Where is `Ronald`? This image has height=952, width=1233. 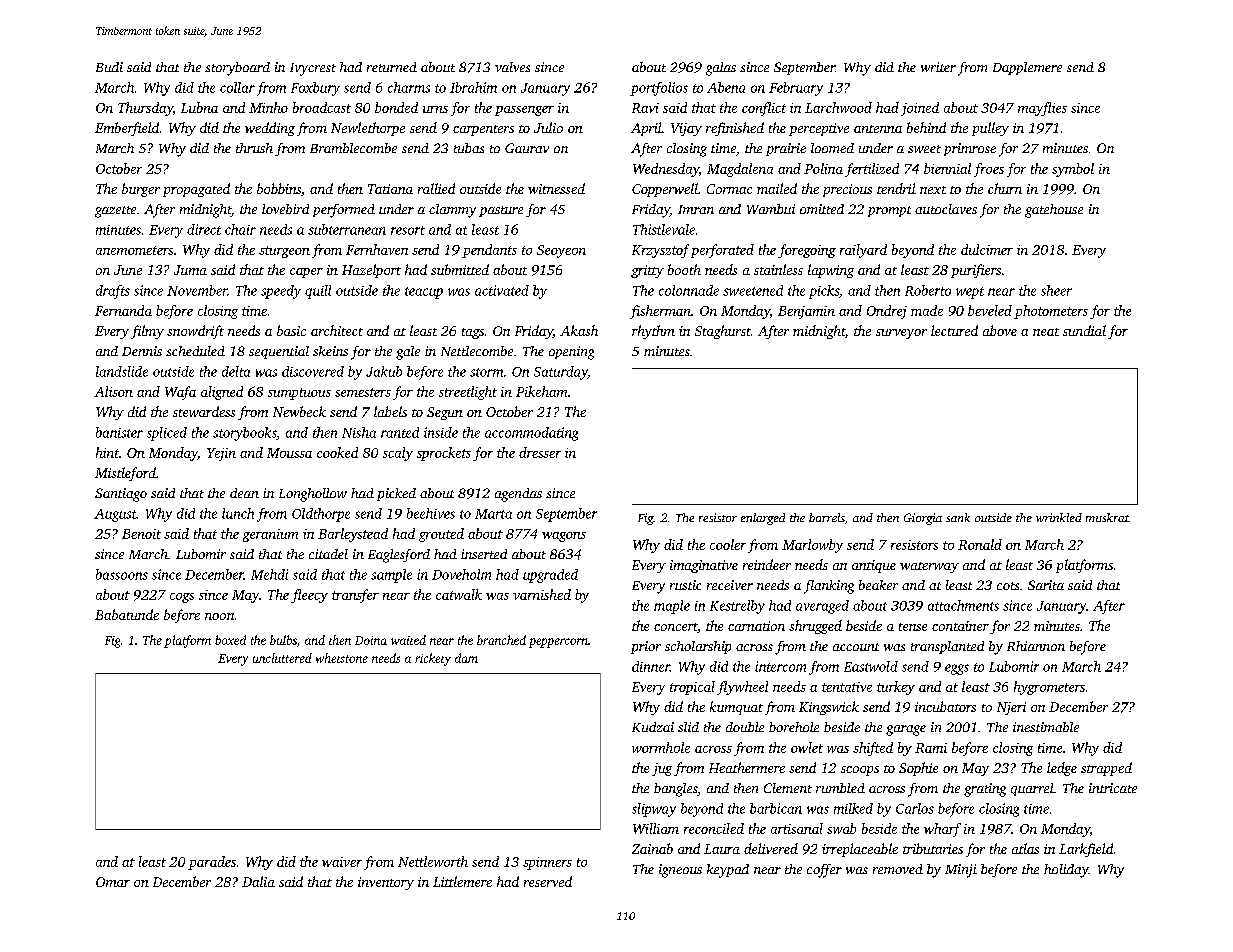 Ronald is located at coordinates (980, 544).
